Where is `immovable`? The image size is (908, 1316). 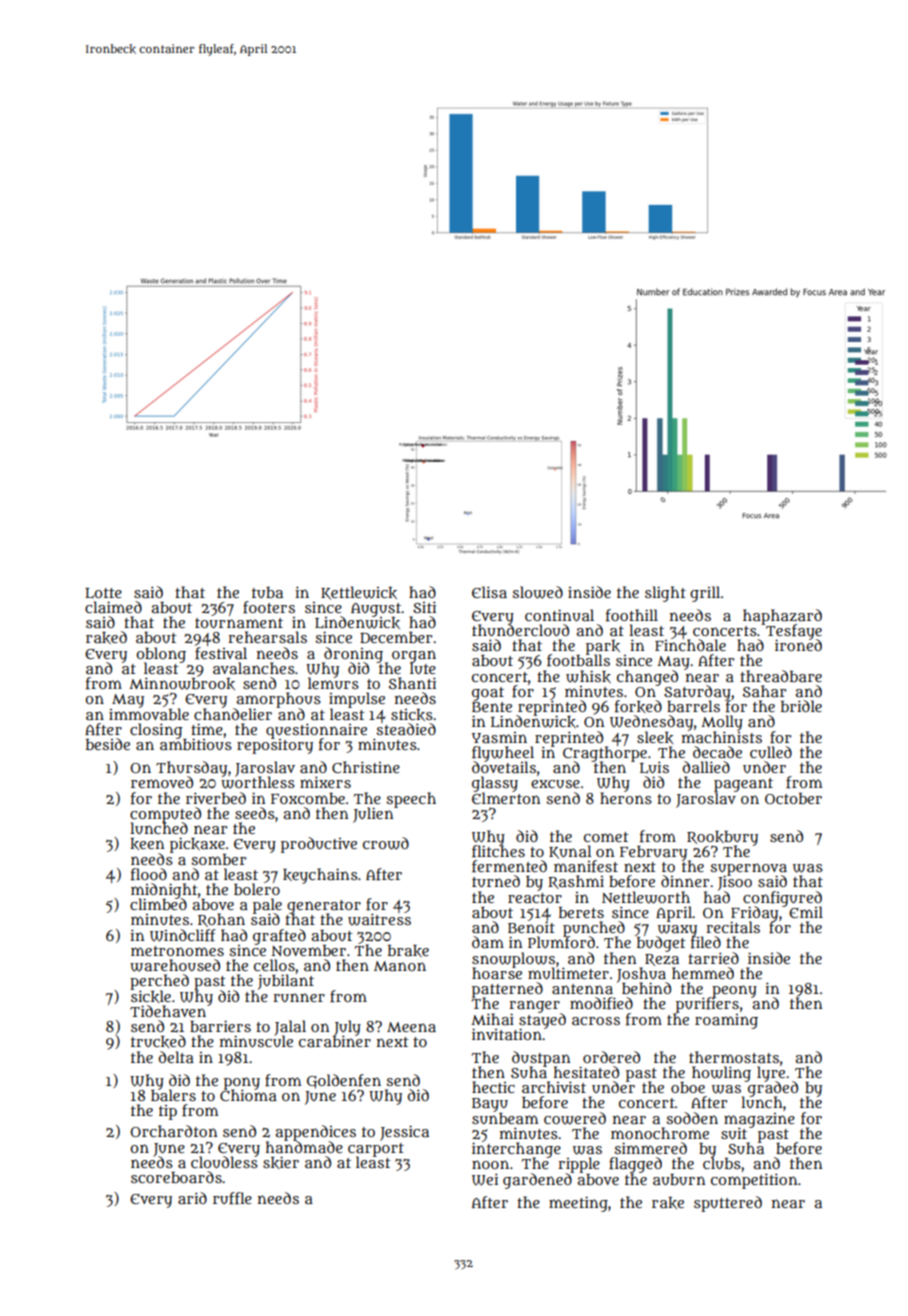 immovable is located at coordinates (149, 714).
